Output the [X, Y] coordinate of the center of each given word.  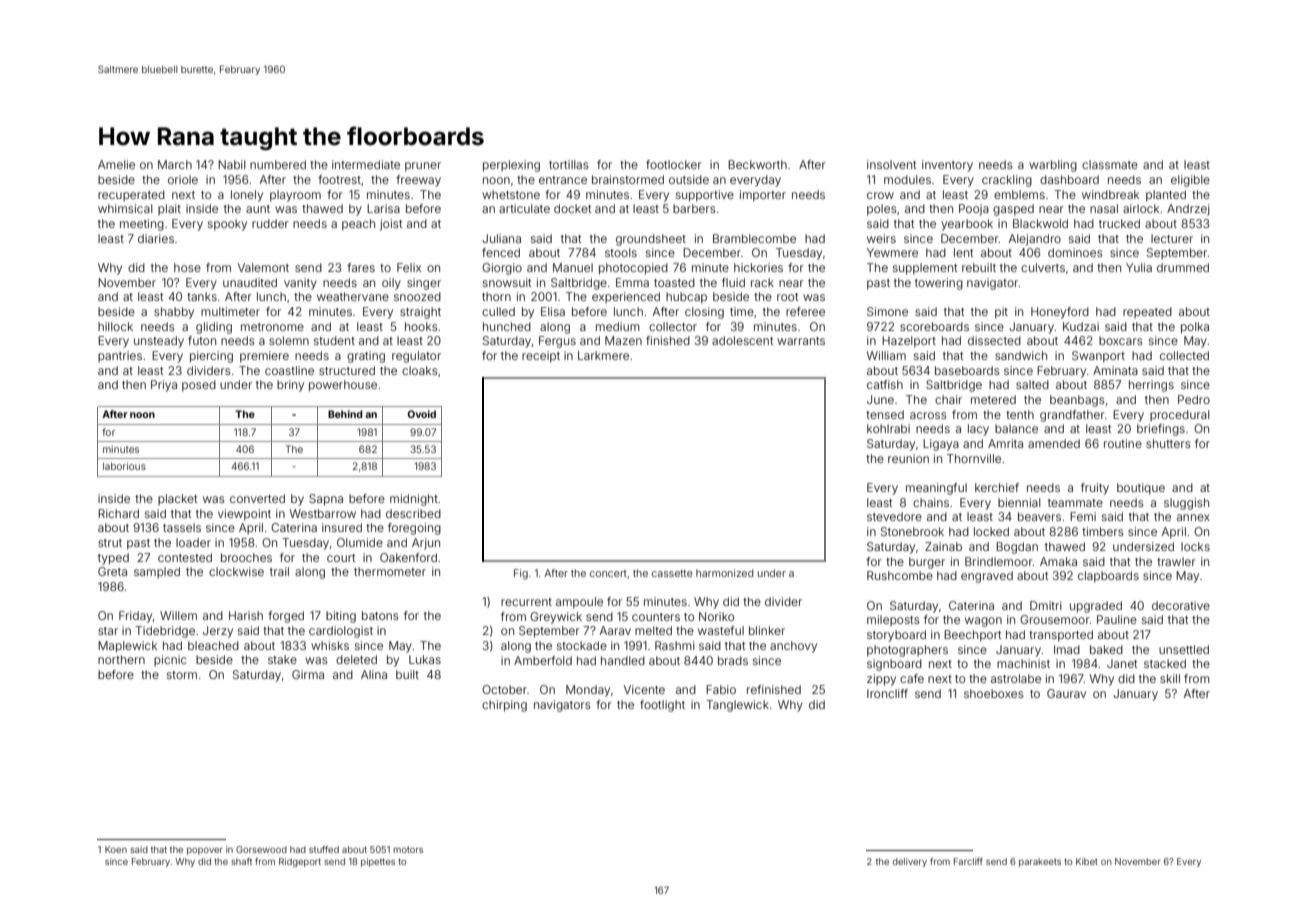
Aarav [615, 630]
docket [572, 208]
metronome [272, 327]
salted [1032, 384]
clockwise [236, 571]
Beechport [972, 636]
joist [391, 225]
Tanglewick [737, 706]
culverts [1043, 267]
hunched [507, 326]
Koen [116, 849]
